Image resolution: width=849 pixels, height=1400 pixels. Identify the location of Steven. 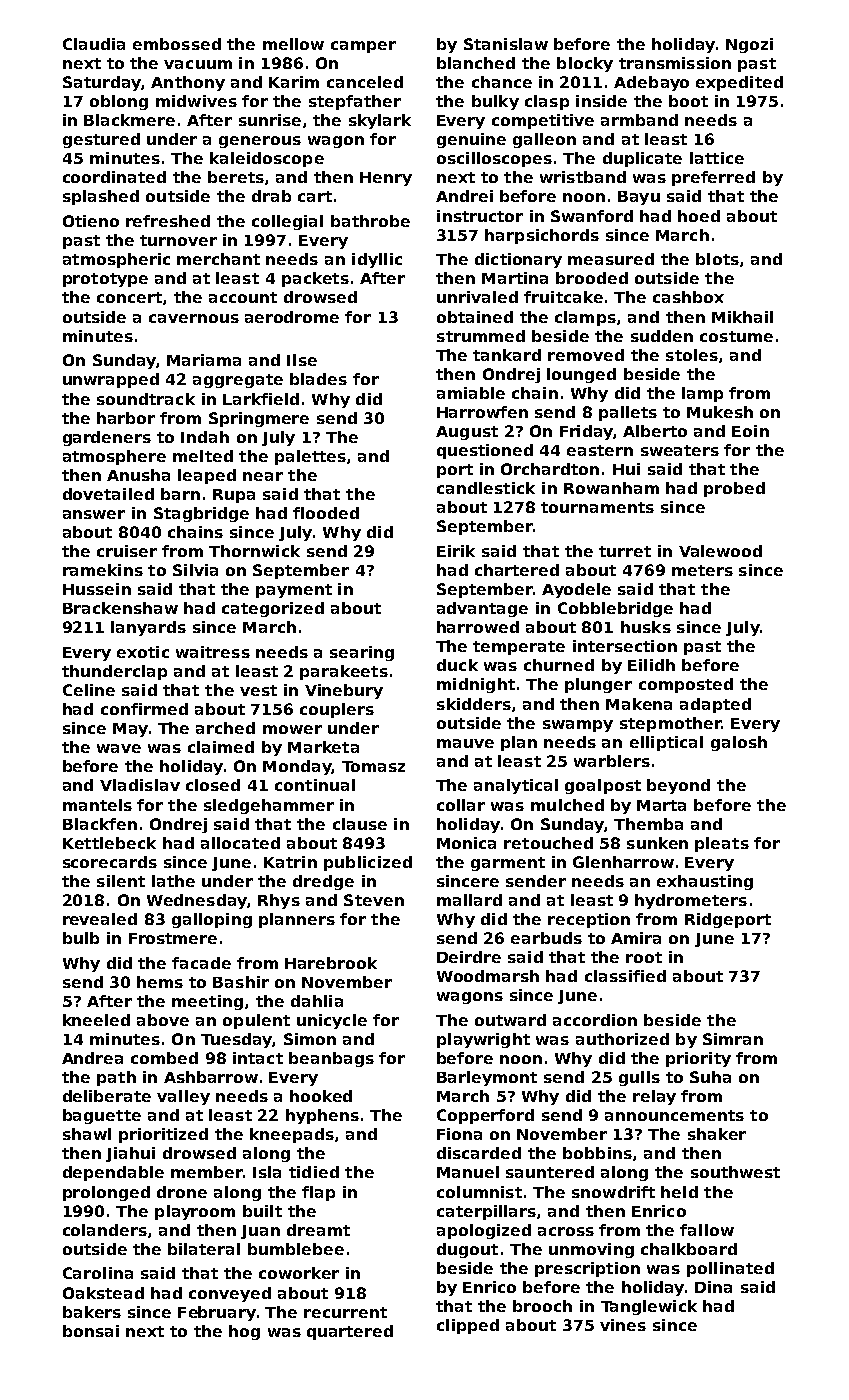
(374, 900).
